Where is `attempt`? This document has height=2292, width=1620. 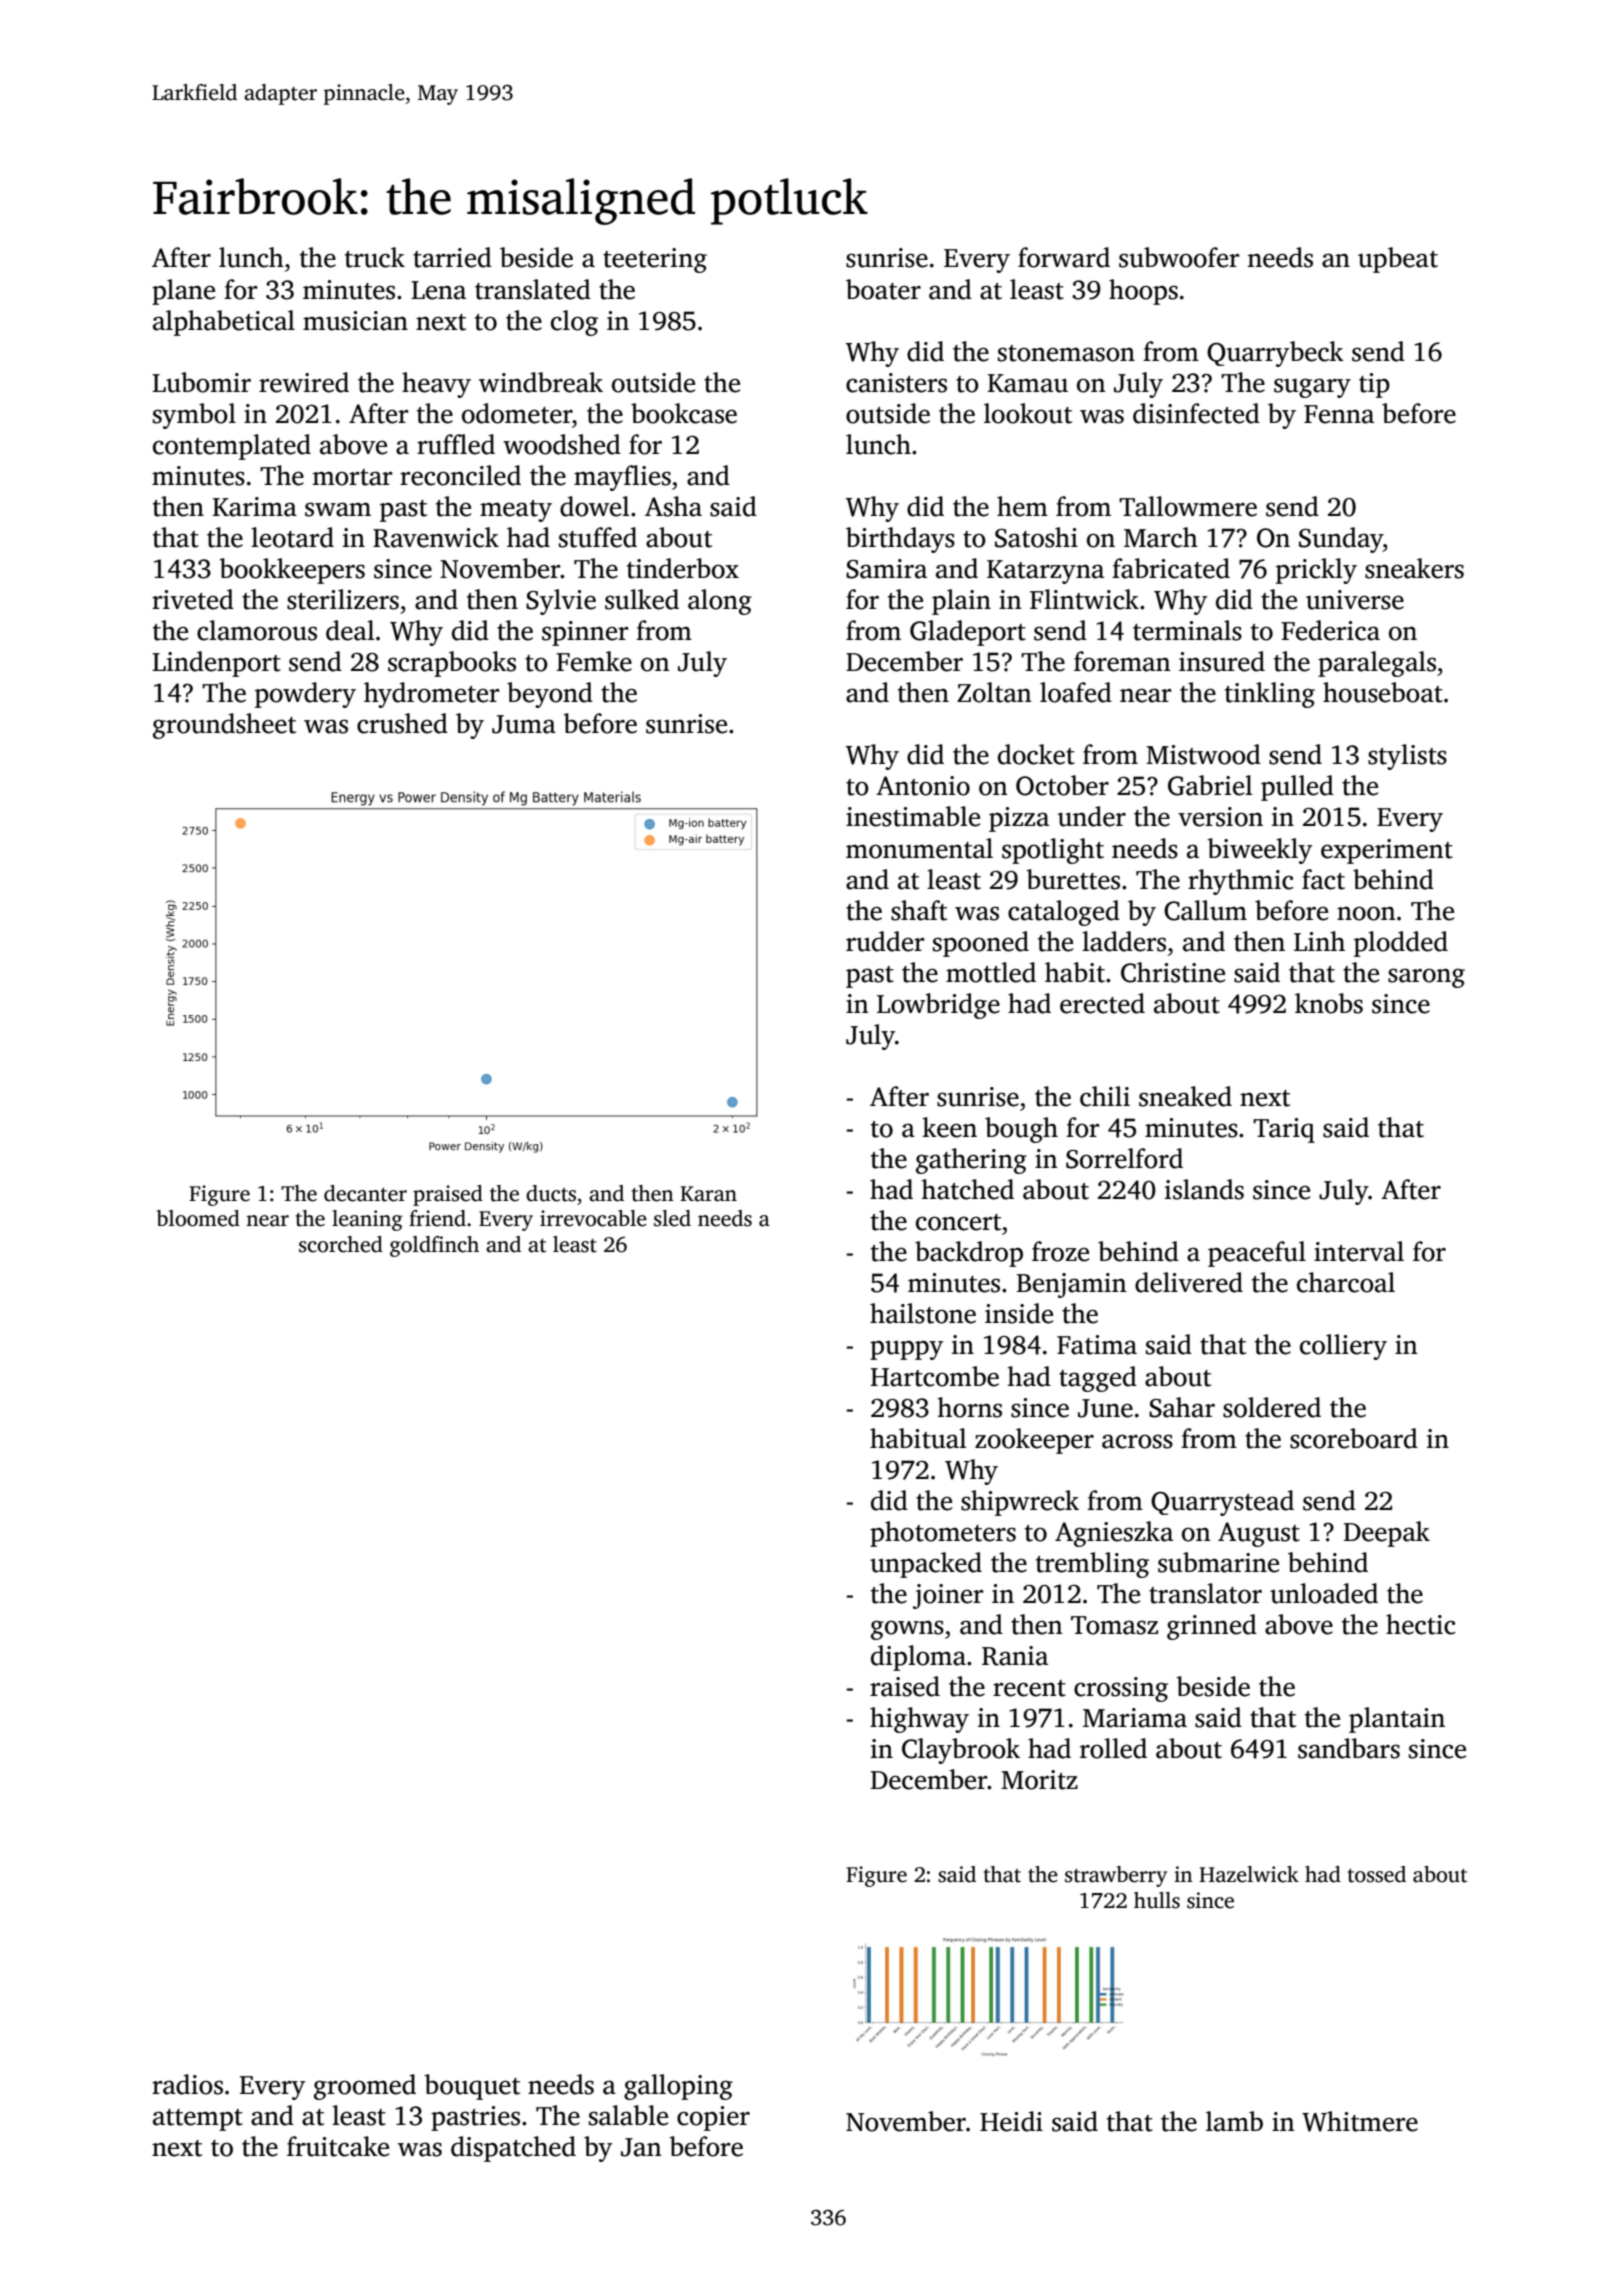
attempt is located at coordinates (198, 2120).
